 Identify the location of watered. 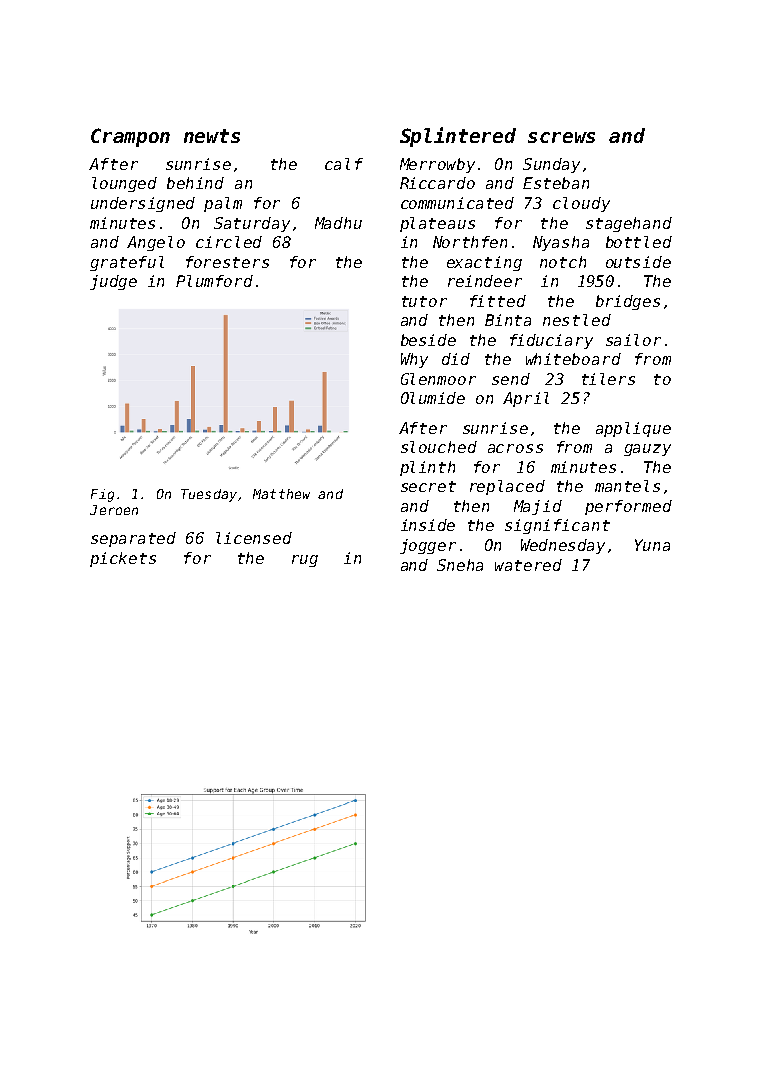
(528, 565).
